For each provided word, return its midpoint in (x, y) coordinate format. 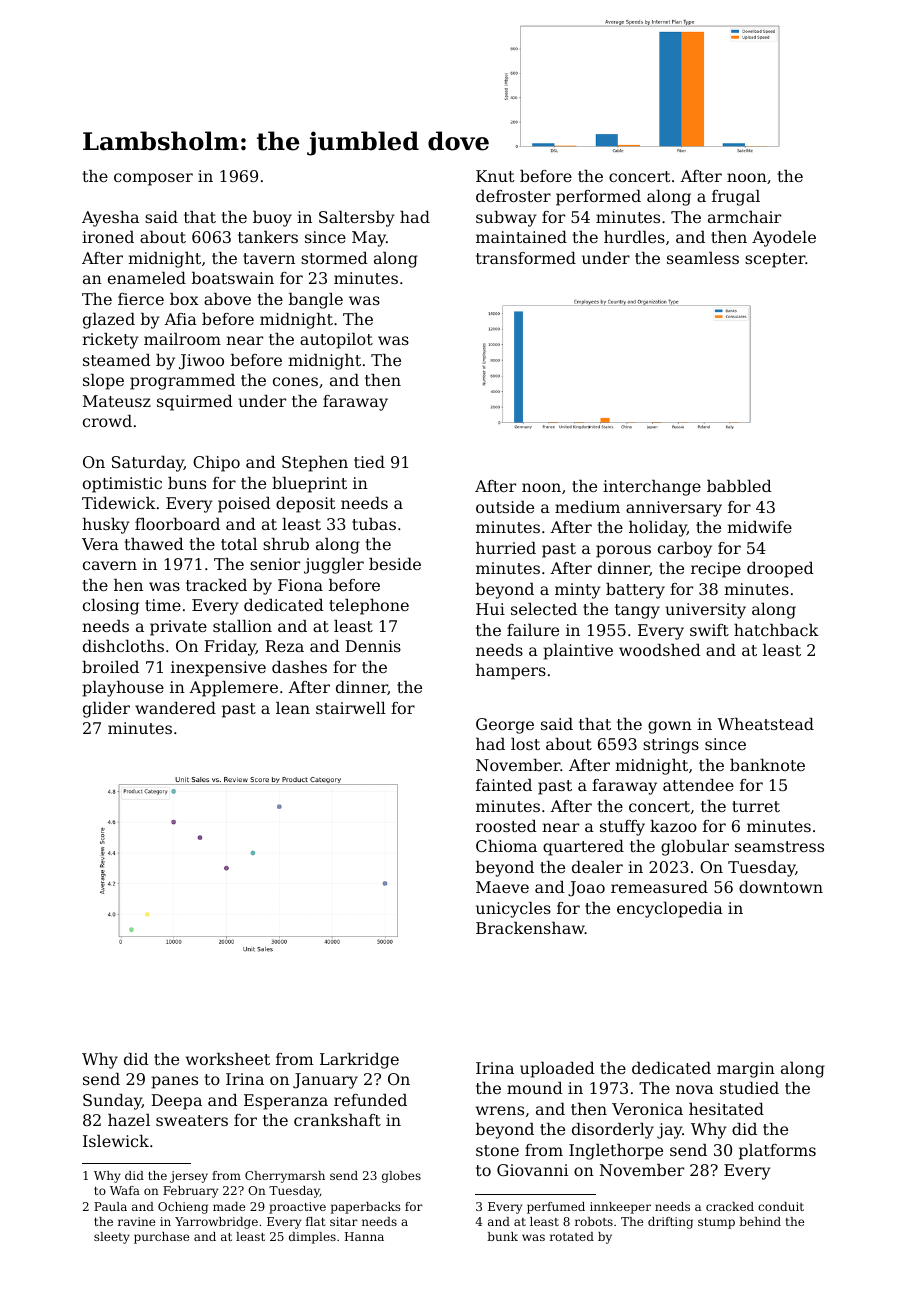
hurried (506, 548)
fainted (504, 785)
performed (598, 198)
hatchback (776, 630)
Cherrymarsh (285, 1177)
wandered (175, 708)
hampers (511, 672)
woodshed (660, 650)
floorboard (177, 524)
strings (671, 746)
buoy (272, 219)
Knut (495, 176)
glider (106, 710)
